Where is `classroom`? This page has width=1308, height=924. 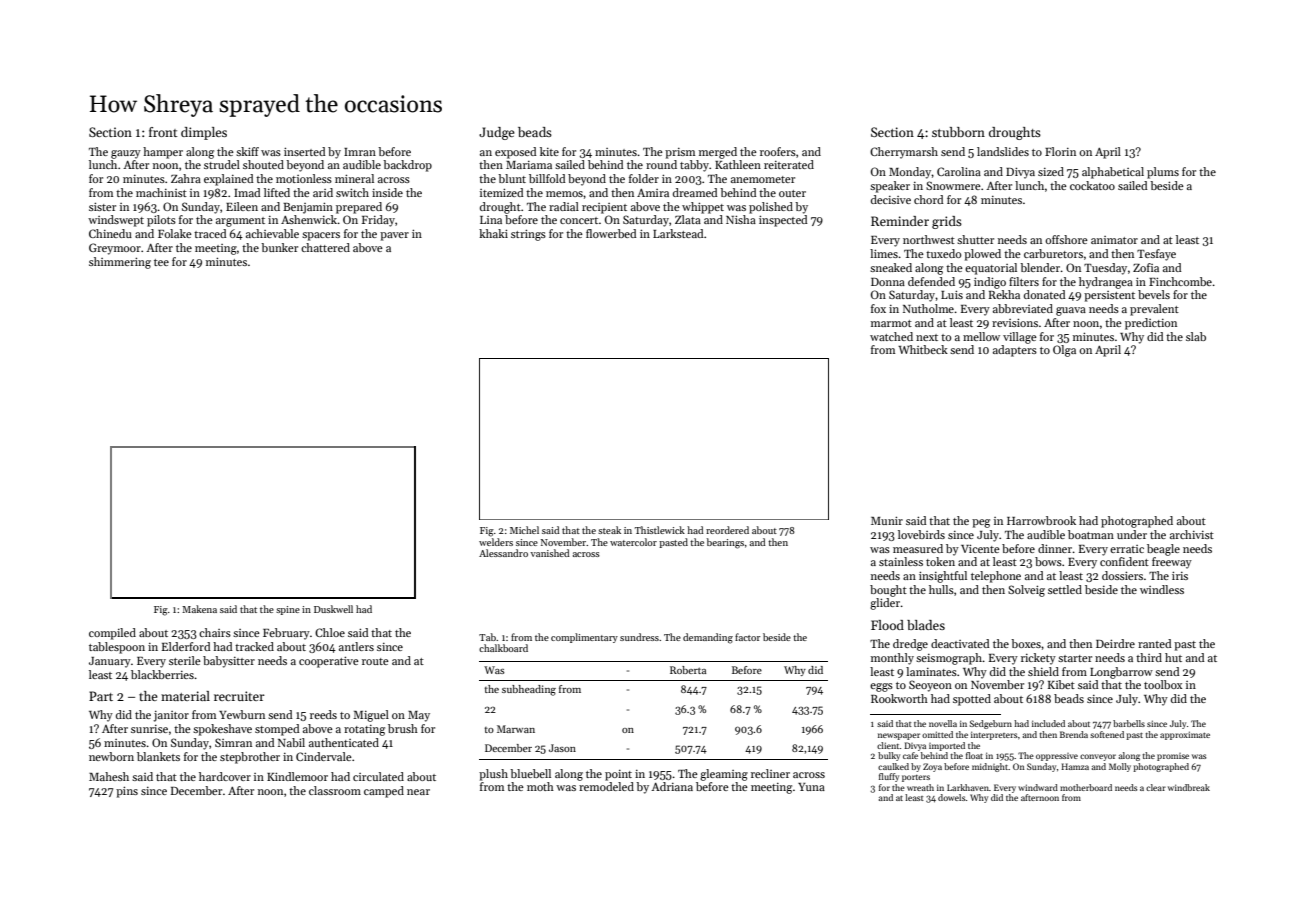 classroom is located at coordinates (335, 790).
